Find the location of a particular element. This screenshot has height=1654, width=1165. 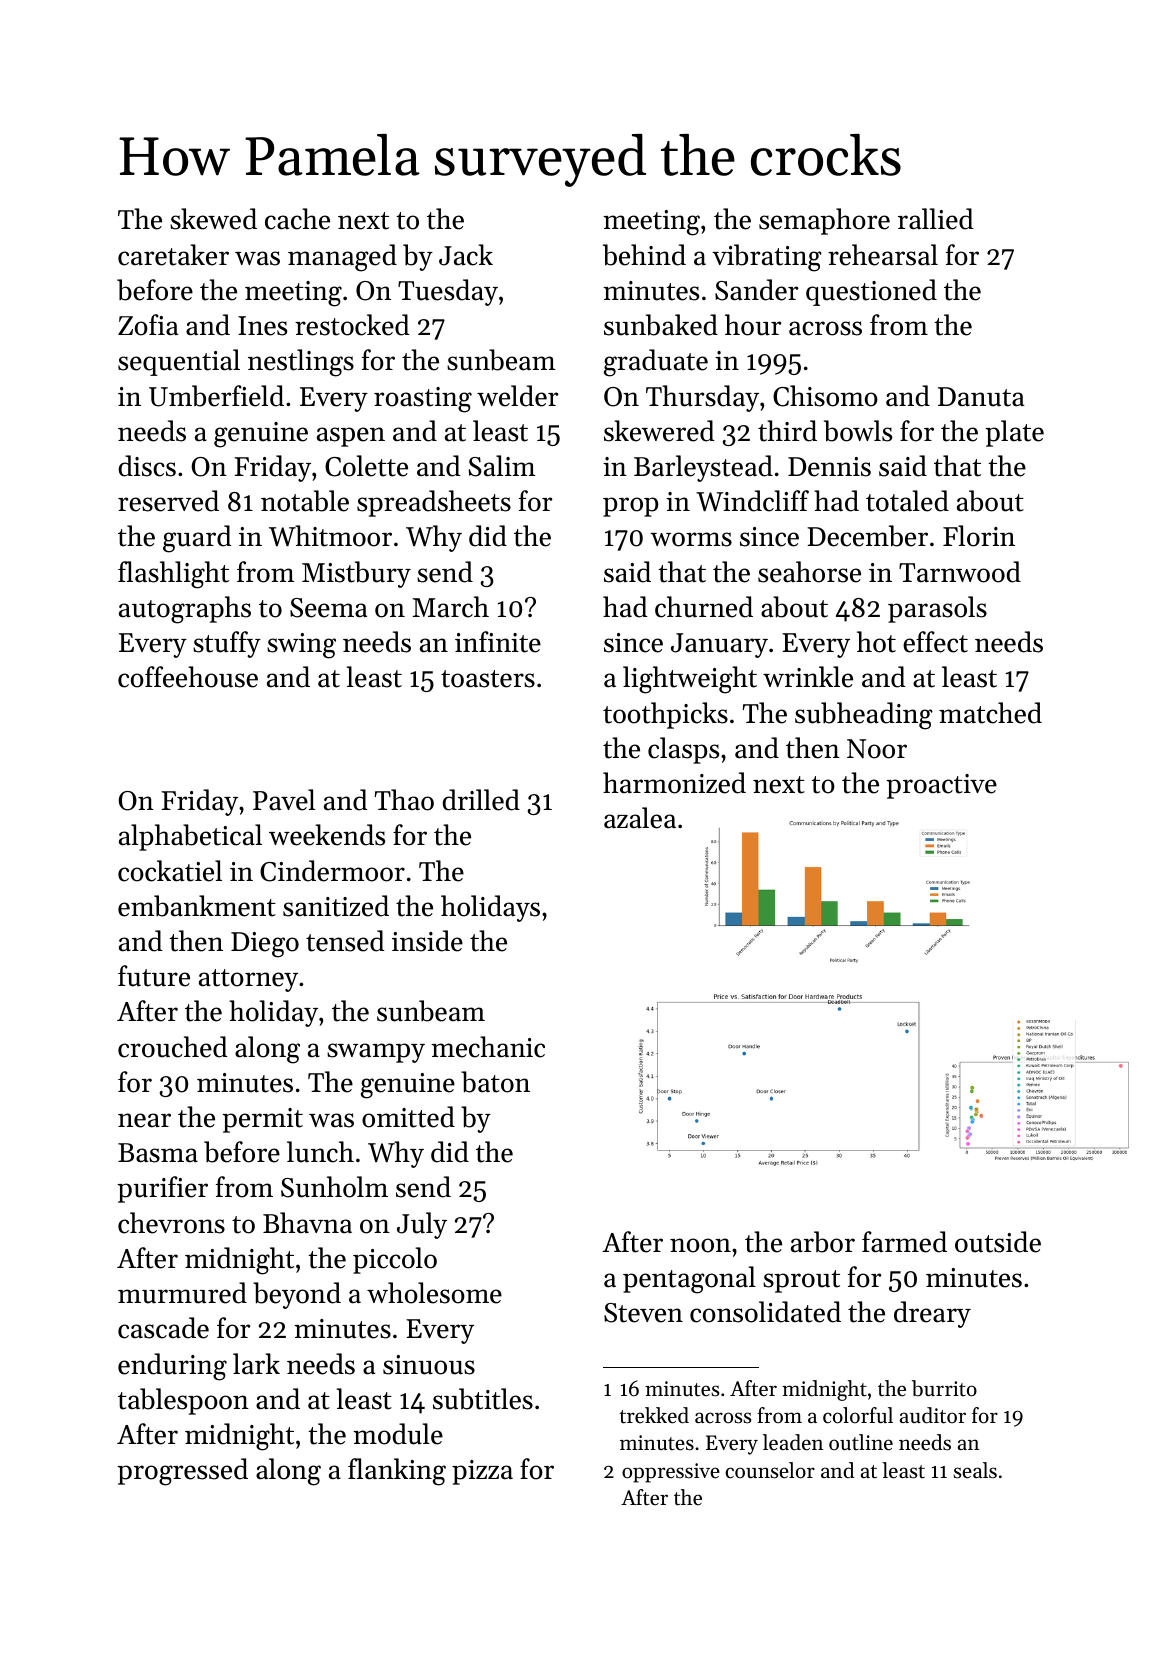

behind is located at coordinates (644, 255).
